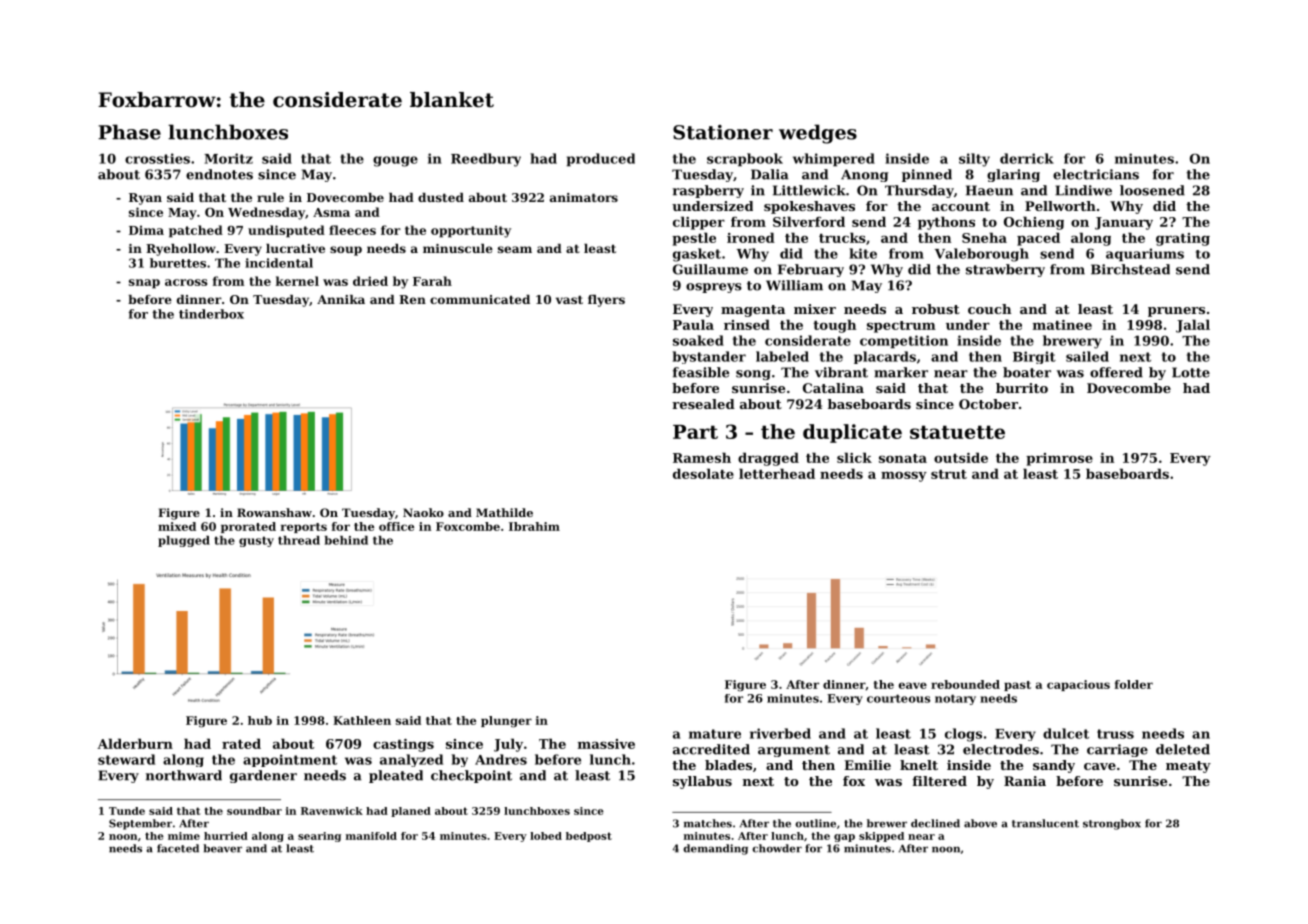 This screenshot has height=924, width=1308. I want to click on silty, so click(974, 160).
